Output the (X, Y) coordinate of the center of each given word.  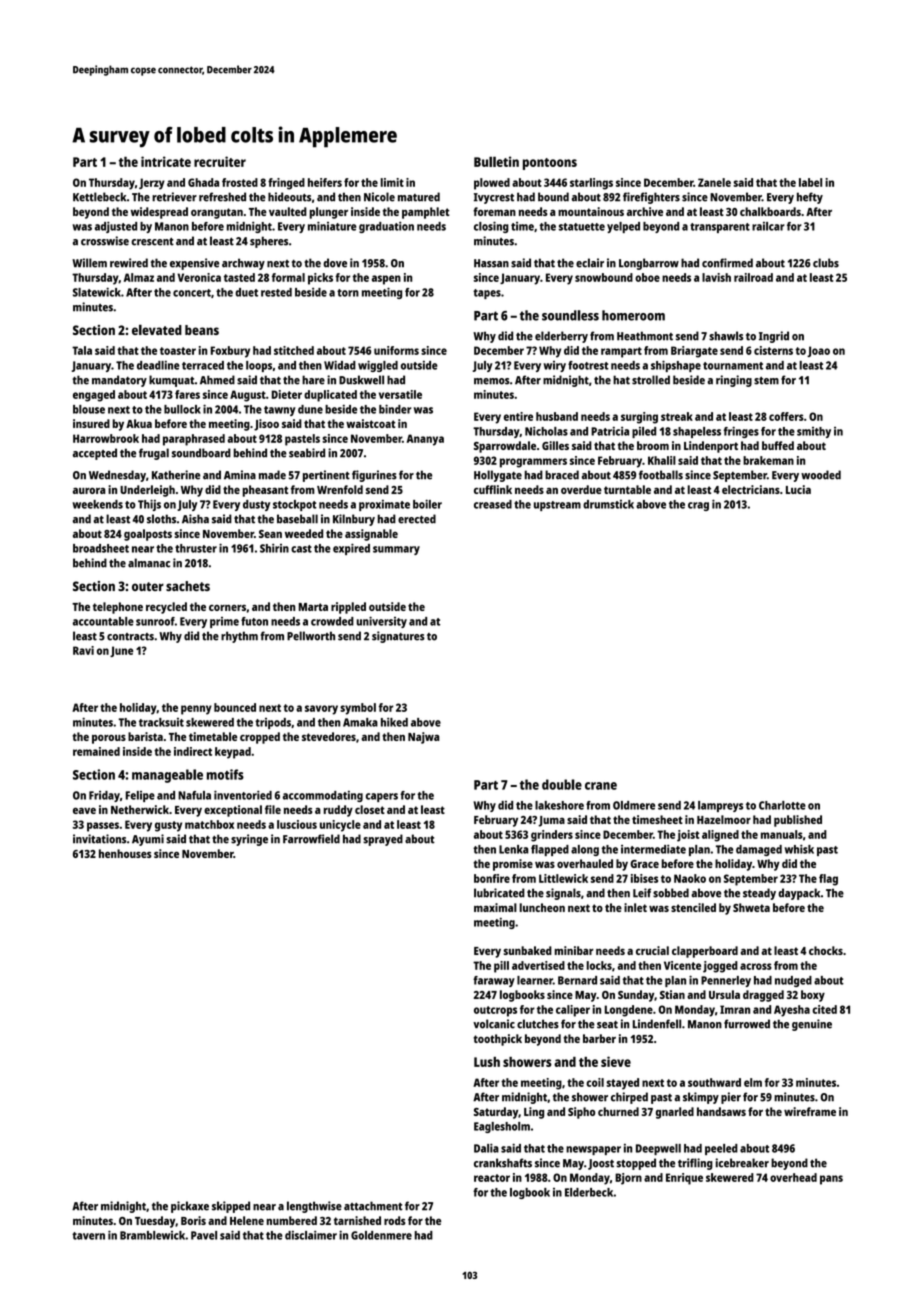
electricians (751, 489)
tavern (88, 1236)
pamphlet (425, 213)
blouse (89, 409)
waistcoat (370, 423)
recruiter (220, 161)
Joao (818, 351)
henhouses (125, 853)
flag (828, 880)
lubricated (499, 893)
